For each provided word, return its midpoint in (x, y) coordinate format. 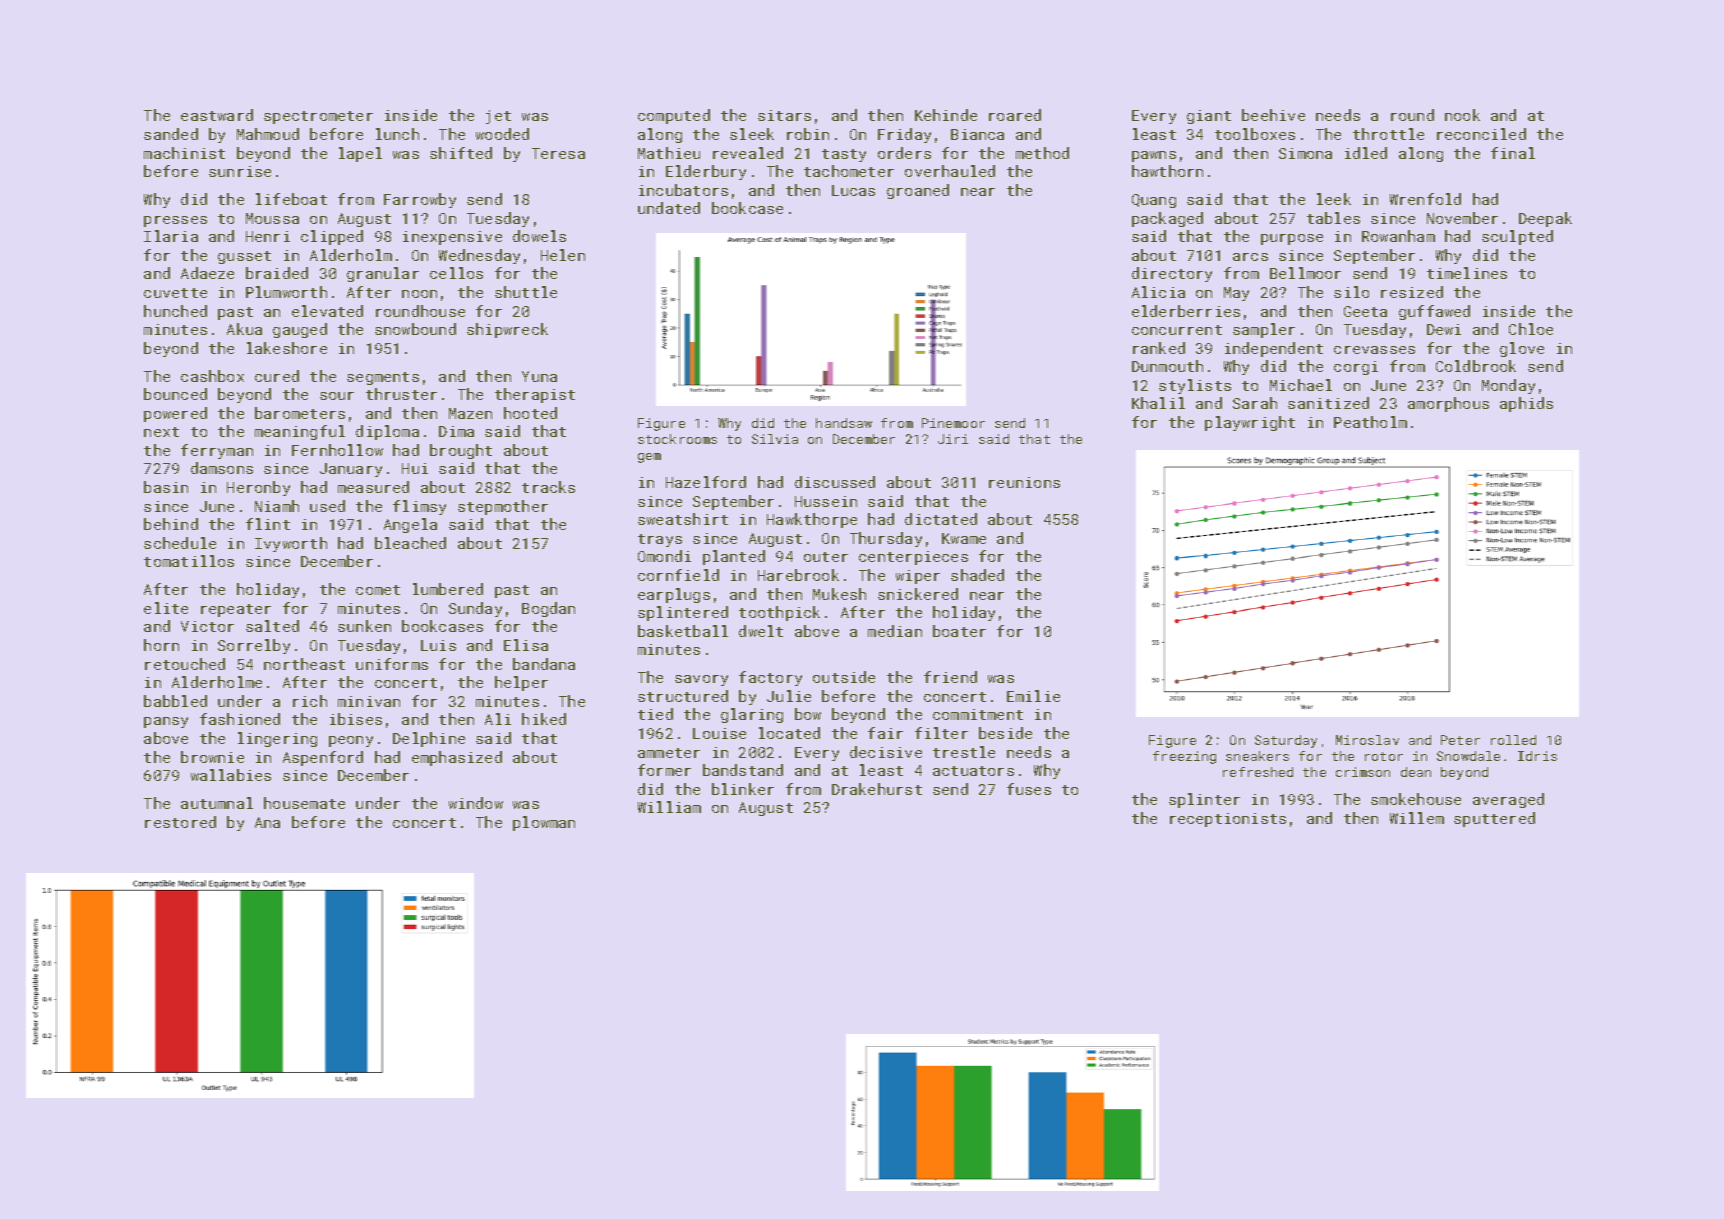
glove (1522, 349)
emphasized (457, 758)
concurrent (1177, 330)
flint (268, 524)
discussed (835, 482)
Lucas (853, 190)
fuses (1029, 789)
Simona (1305, 153)
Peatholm (1370, 422)
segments (383, 378)
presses (175, 221)
